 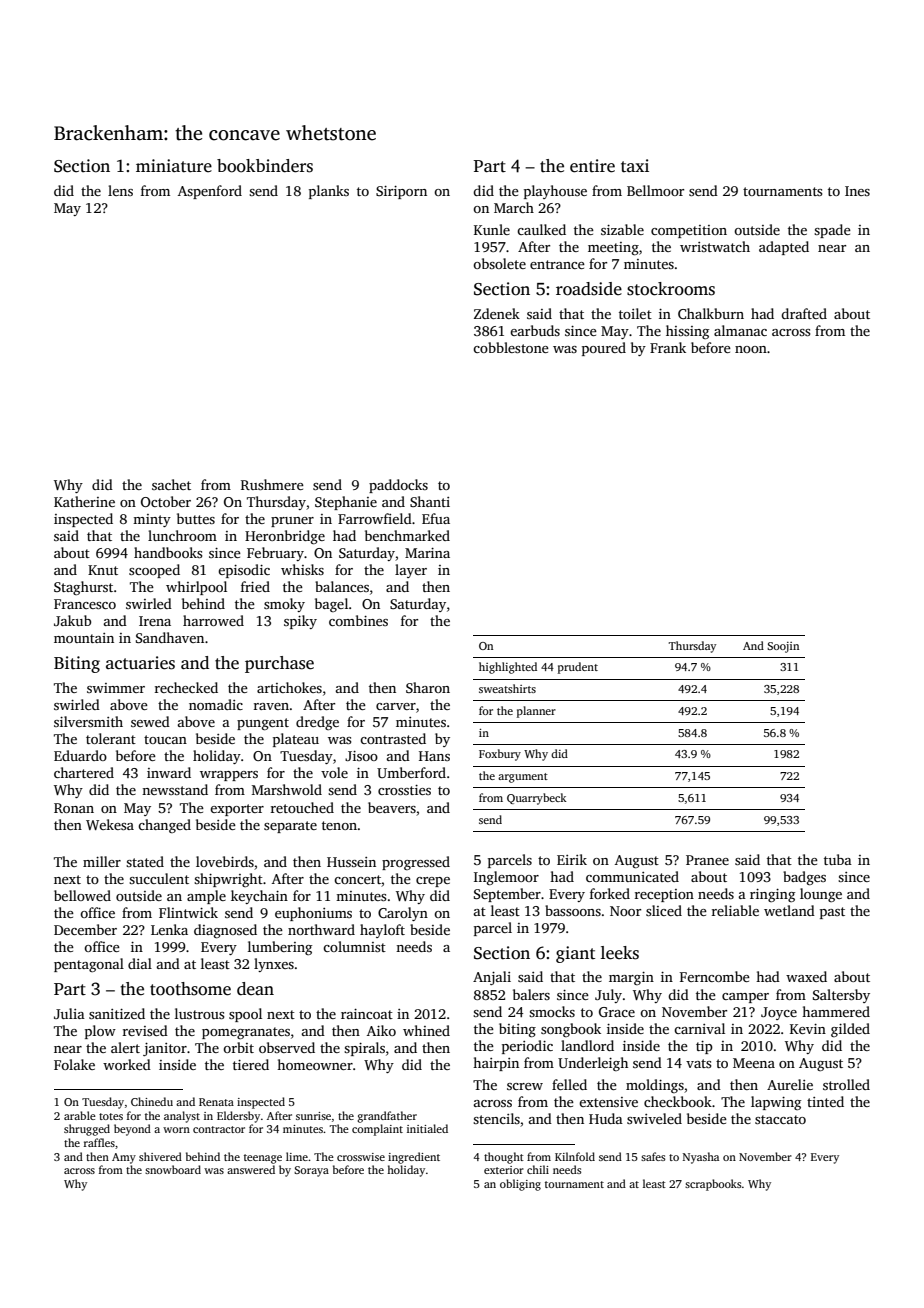 What do you see at coordinates (687, 332) in the screenshot?
I see `hissing` at bounding box center [687, 332].
